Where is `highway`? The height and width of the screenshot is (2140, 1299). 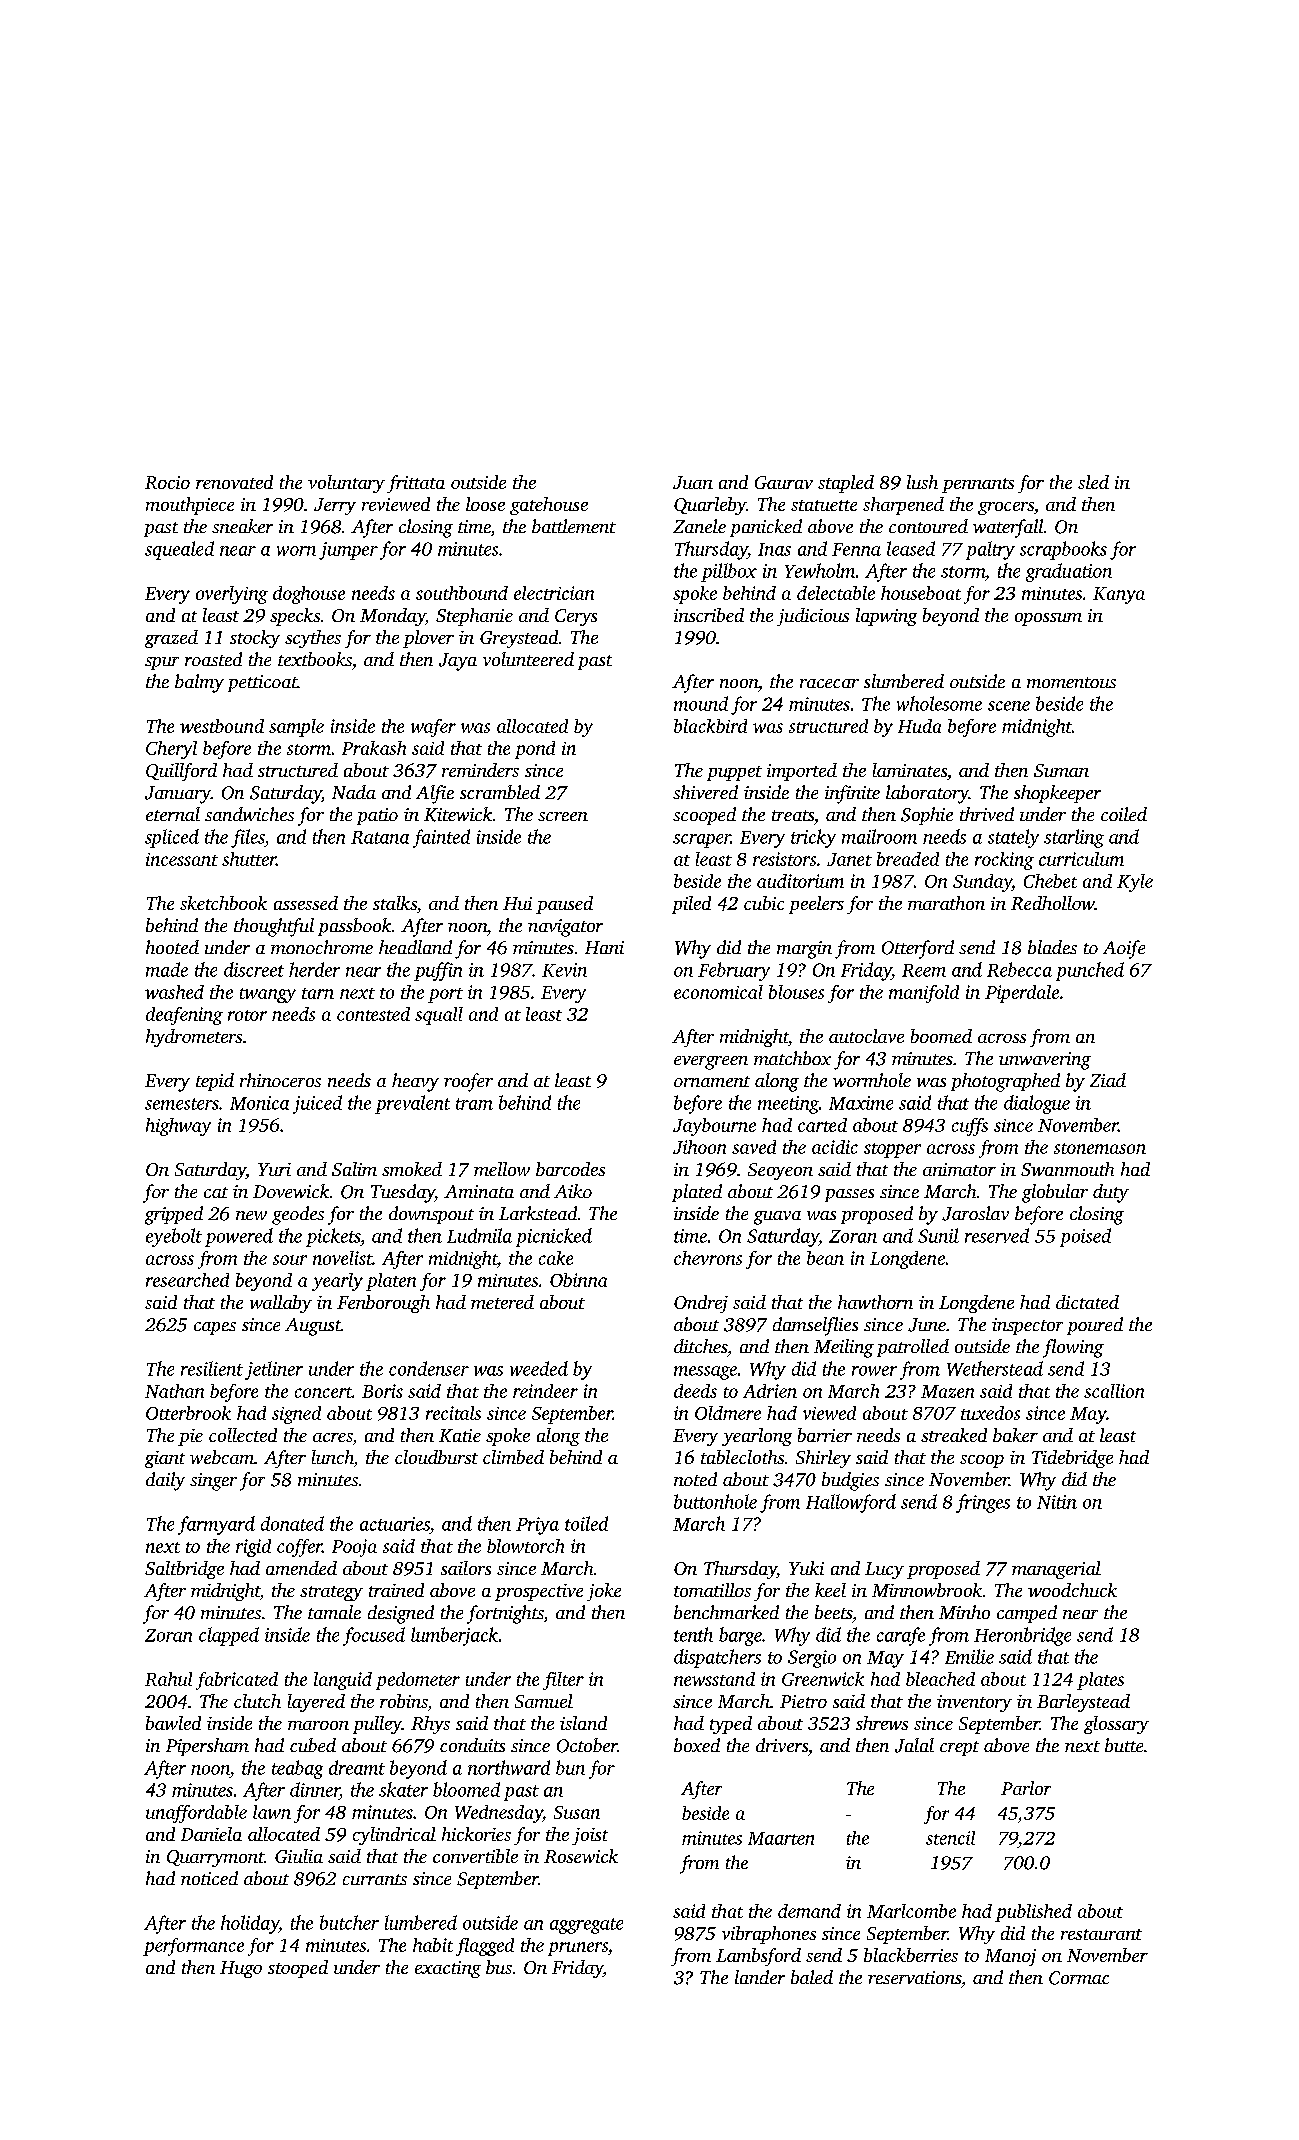 highway is located at coordinates (178, 1127).
